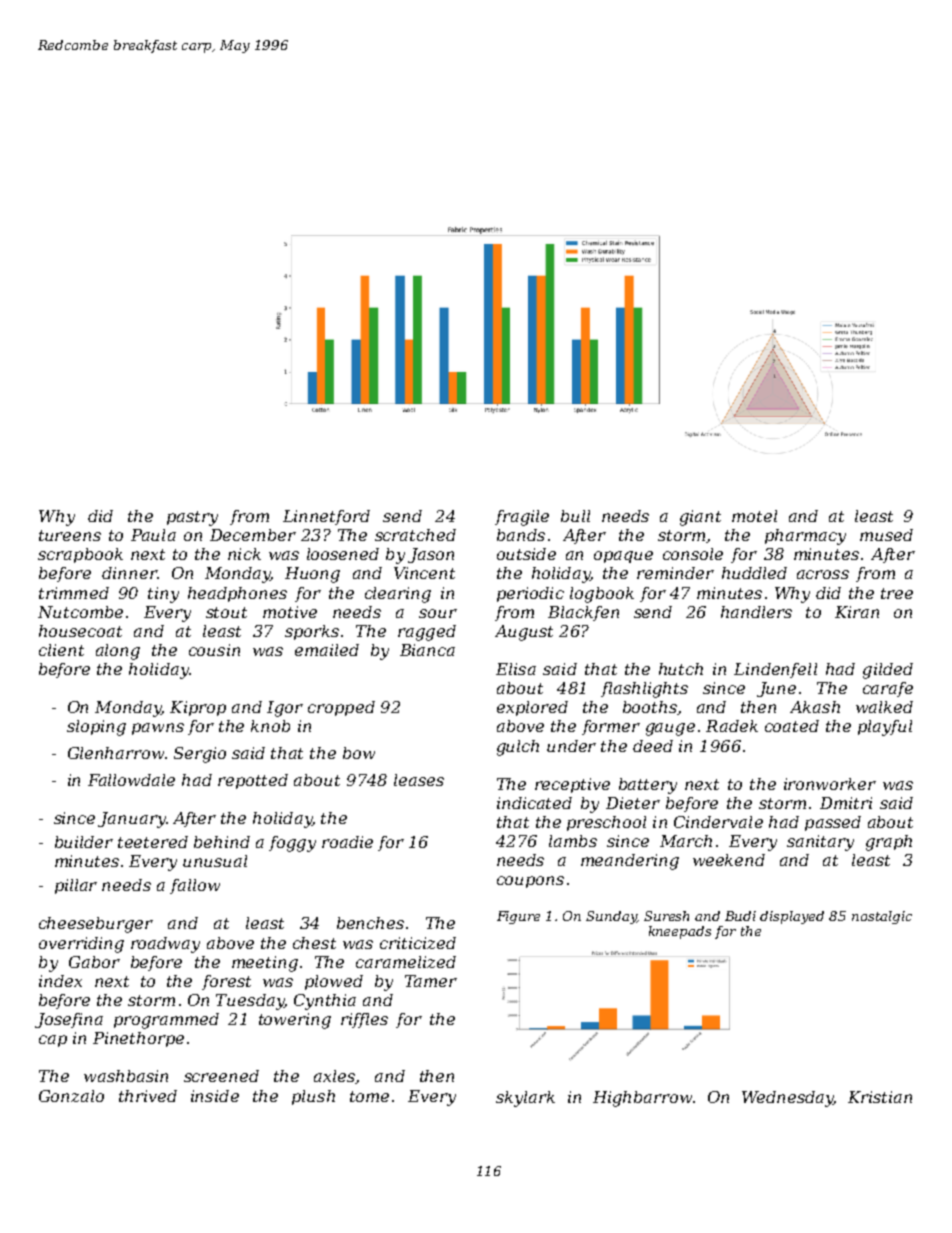 The image size is (952, 1233). Describe the element at coordinates (370, 923) in the page. I see `benches` at that location.
